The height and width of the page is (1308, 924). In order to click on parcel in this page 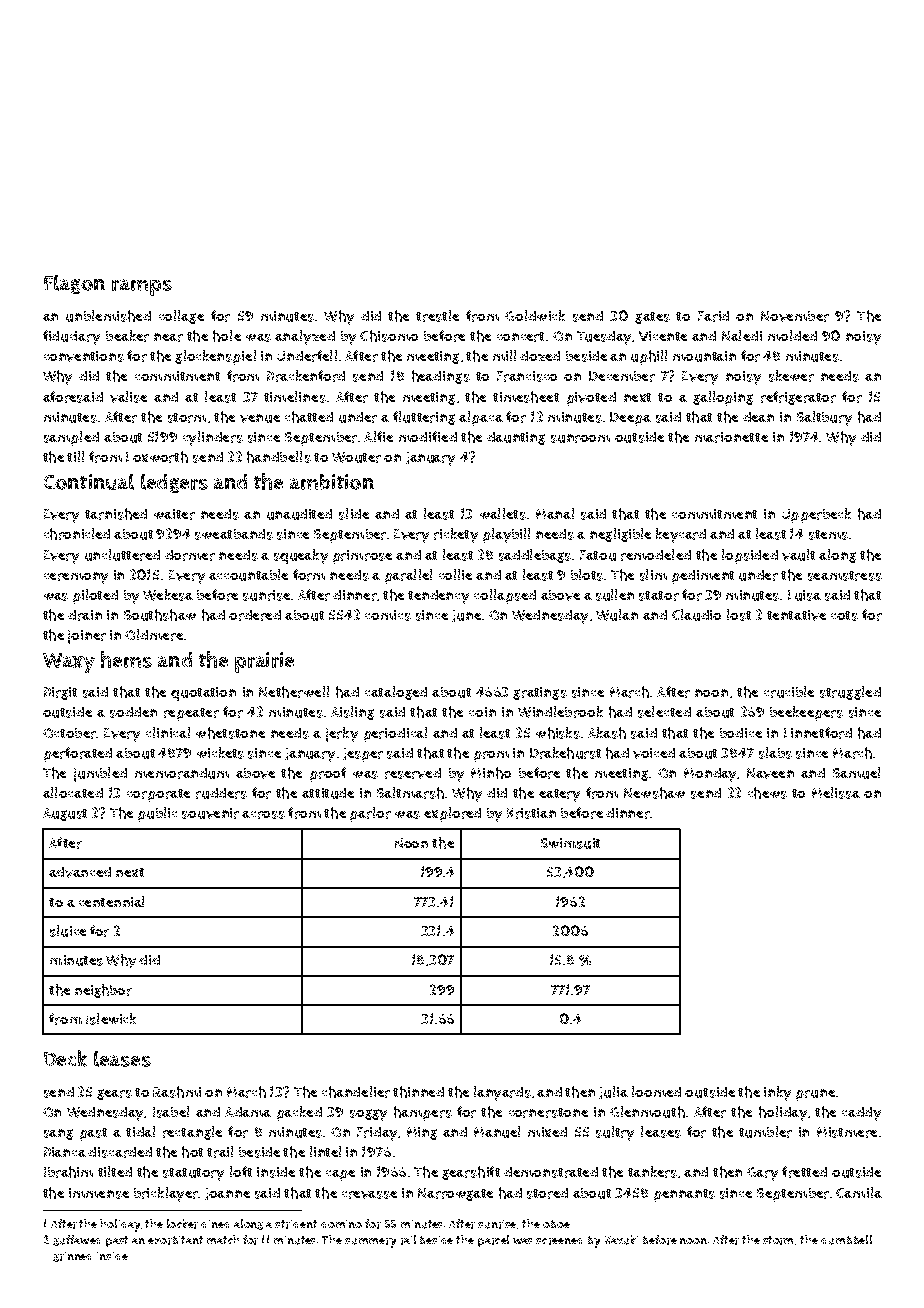, I will do `click(493, 1241)`.
